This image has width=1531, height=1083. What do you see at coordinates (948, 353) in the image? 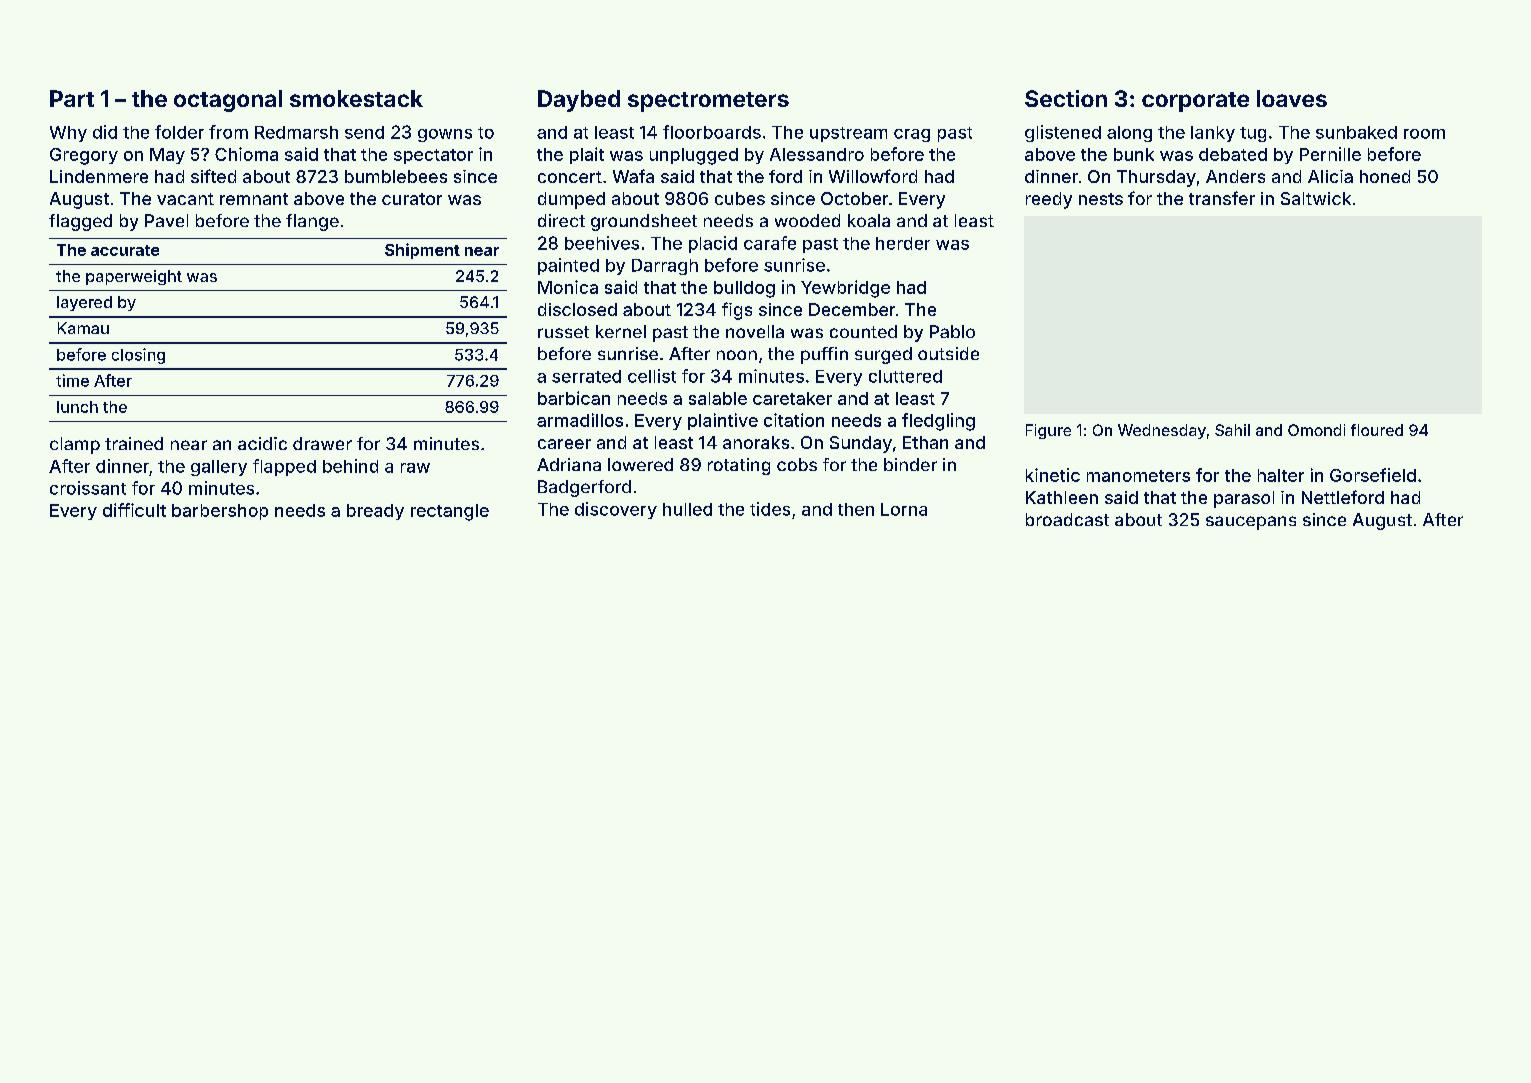
I see `outside` at bounding box center [948, 353].
